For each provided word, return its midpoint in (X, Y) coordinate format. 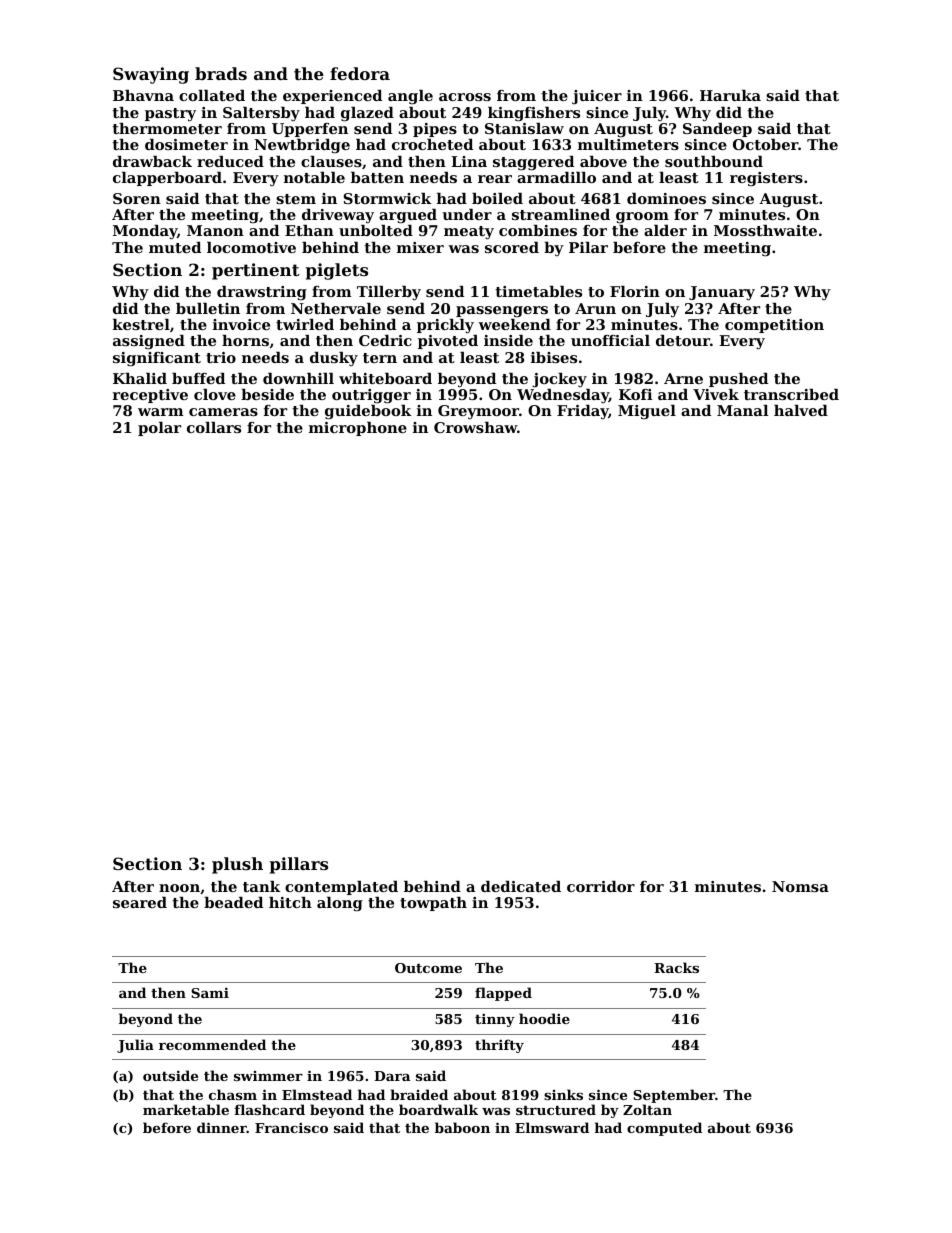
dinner (222, 1127)
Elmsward (552, 1127)
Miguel (647, 412)
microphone (358, 429)
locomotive (251, 247)
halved (801, 410)
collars (214, 427)
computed (664, 1129)
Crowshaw (475, 427)
